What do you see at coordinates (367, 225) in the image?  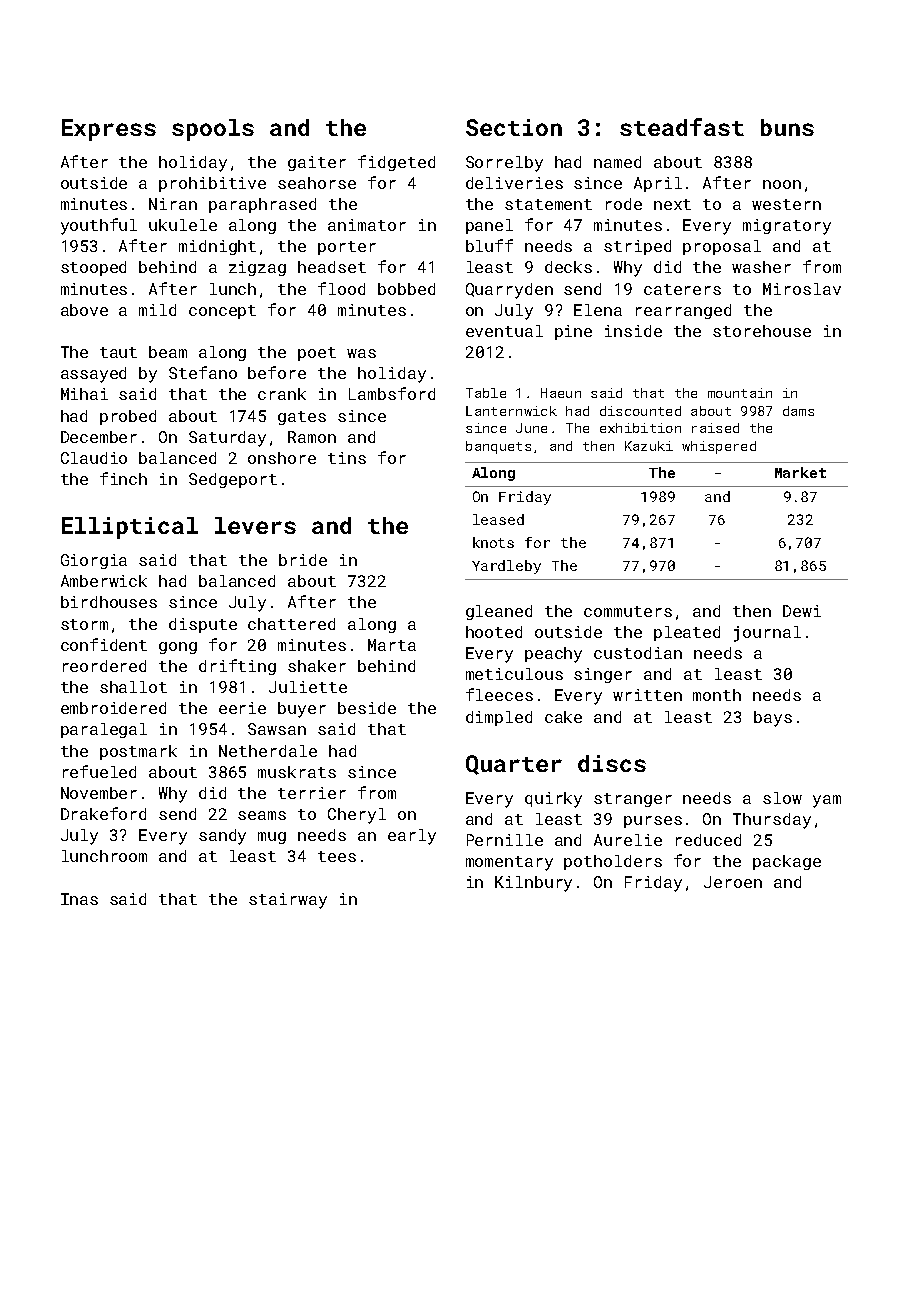 I see `animator` at bounding box center [367, 225].
